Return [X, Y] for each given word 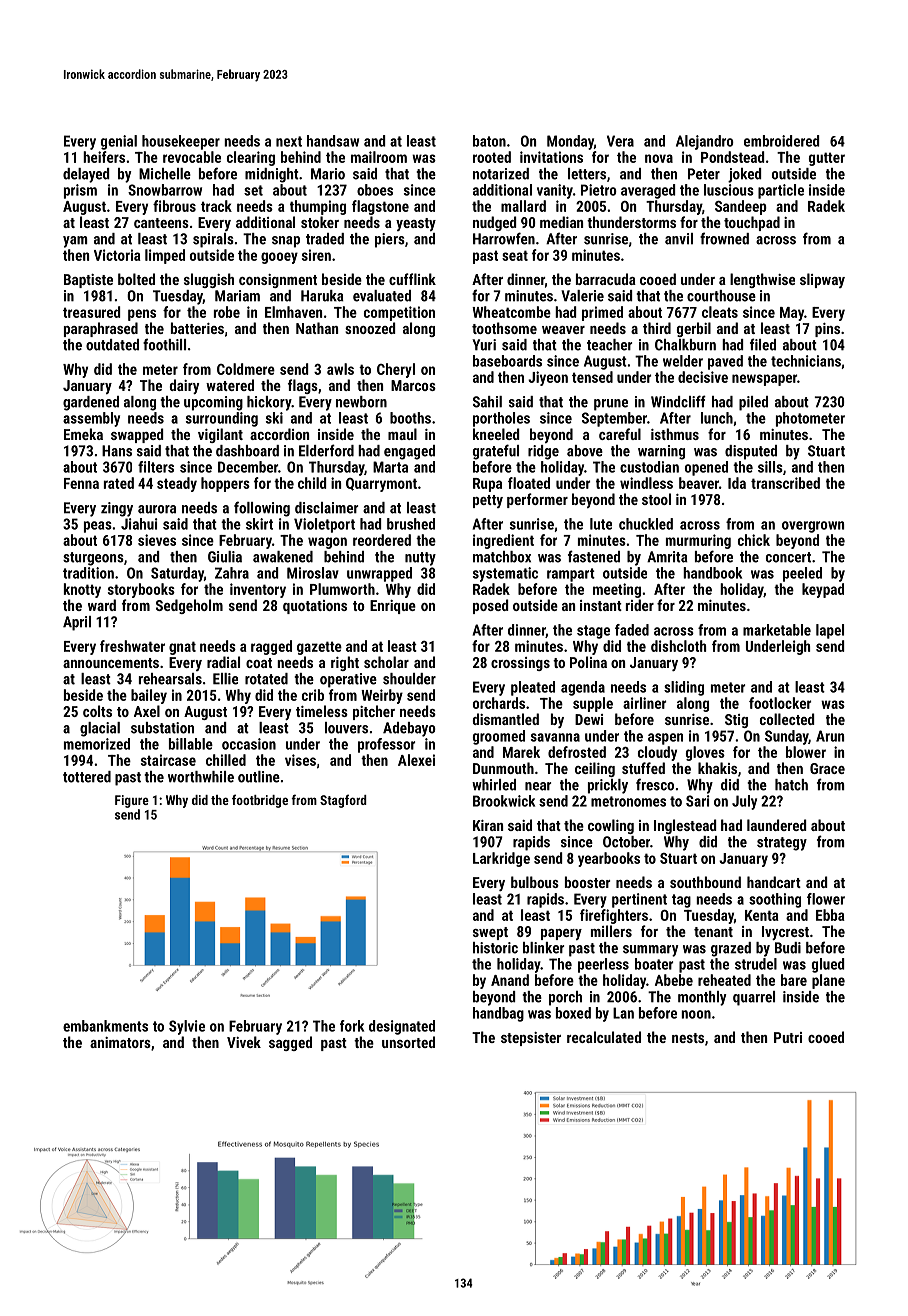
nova [659, 158]
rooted [492, 157]
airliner [644, 703]
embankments [105, 1026]
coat [259, 663]
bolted [136, 279]
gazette [319, 648]
